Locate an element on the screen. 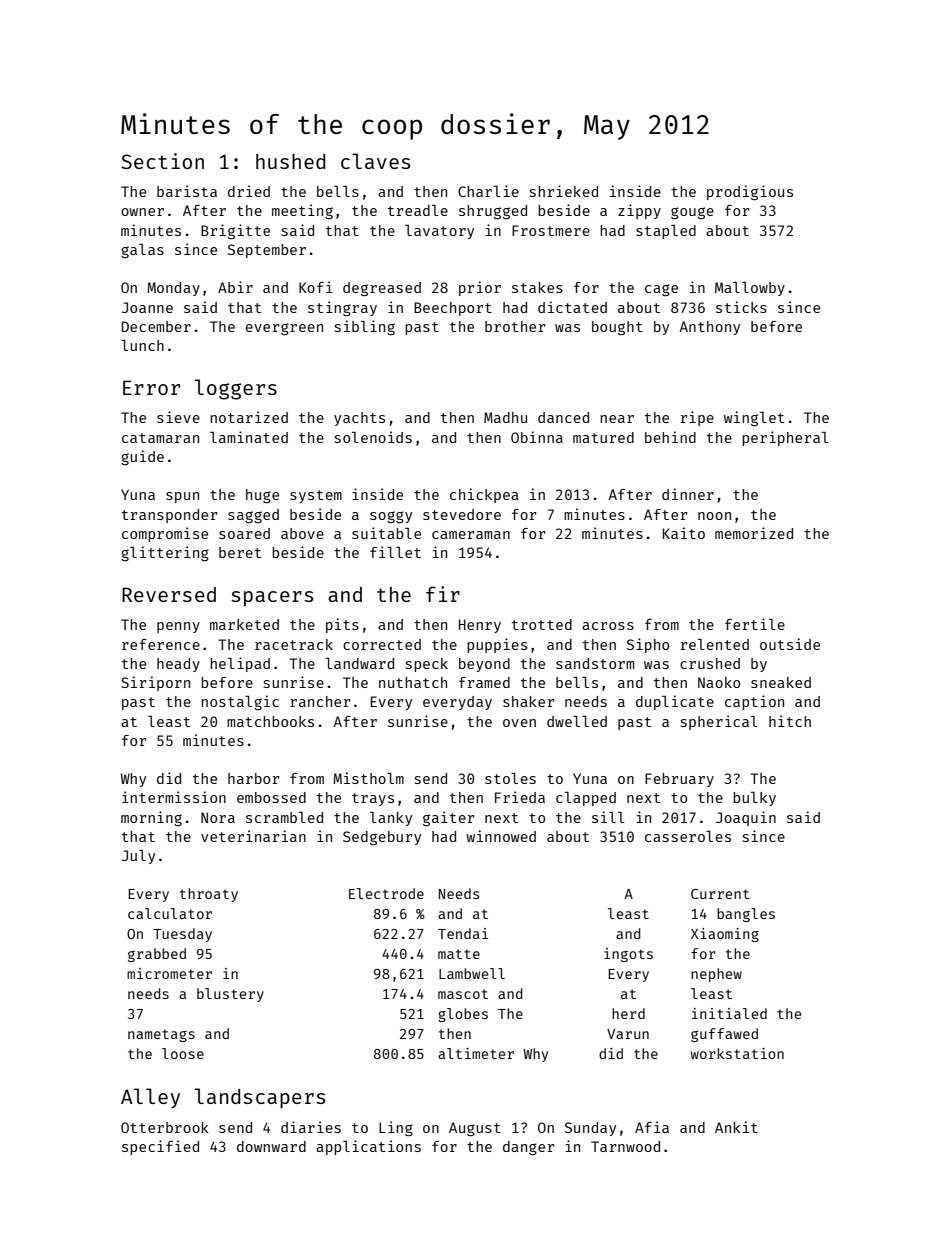 The width and height of the screenshot is (952, 1233). memorized is located at coordinates (754, 533).
